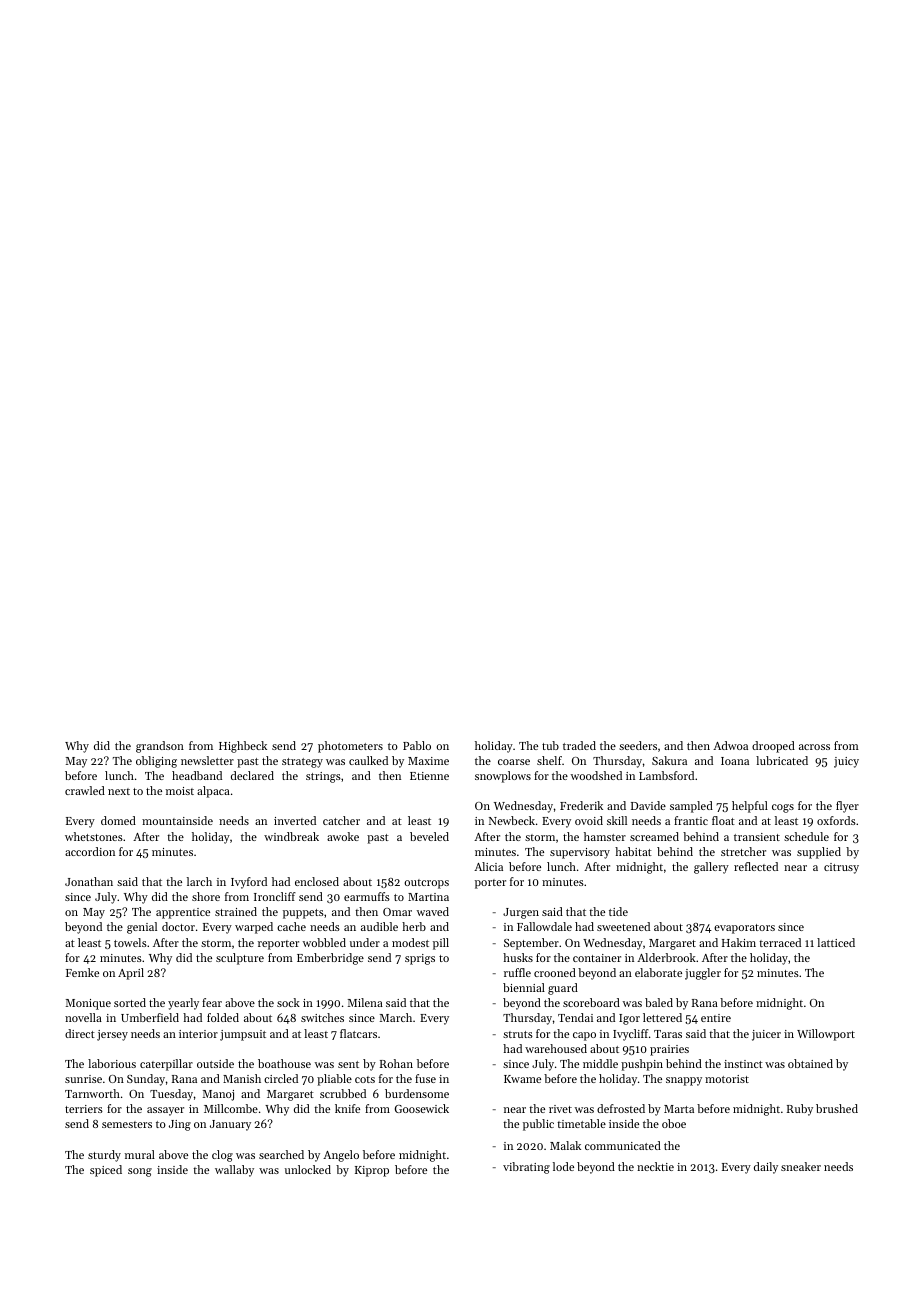 The width and height of the screenshot is (924, 1308). I want to click on across, so click(814, 747).
